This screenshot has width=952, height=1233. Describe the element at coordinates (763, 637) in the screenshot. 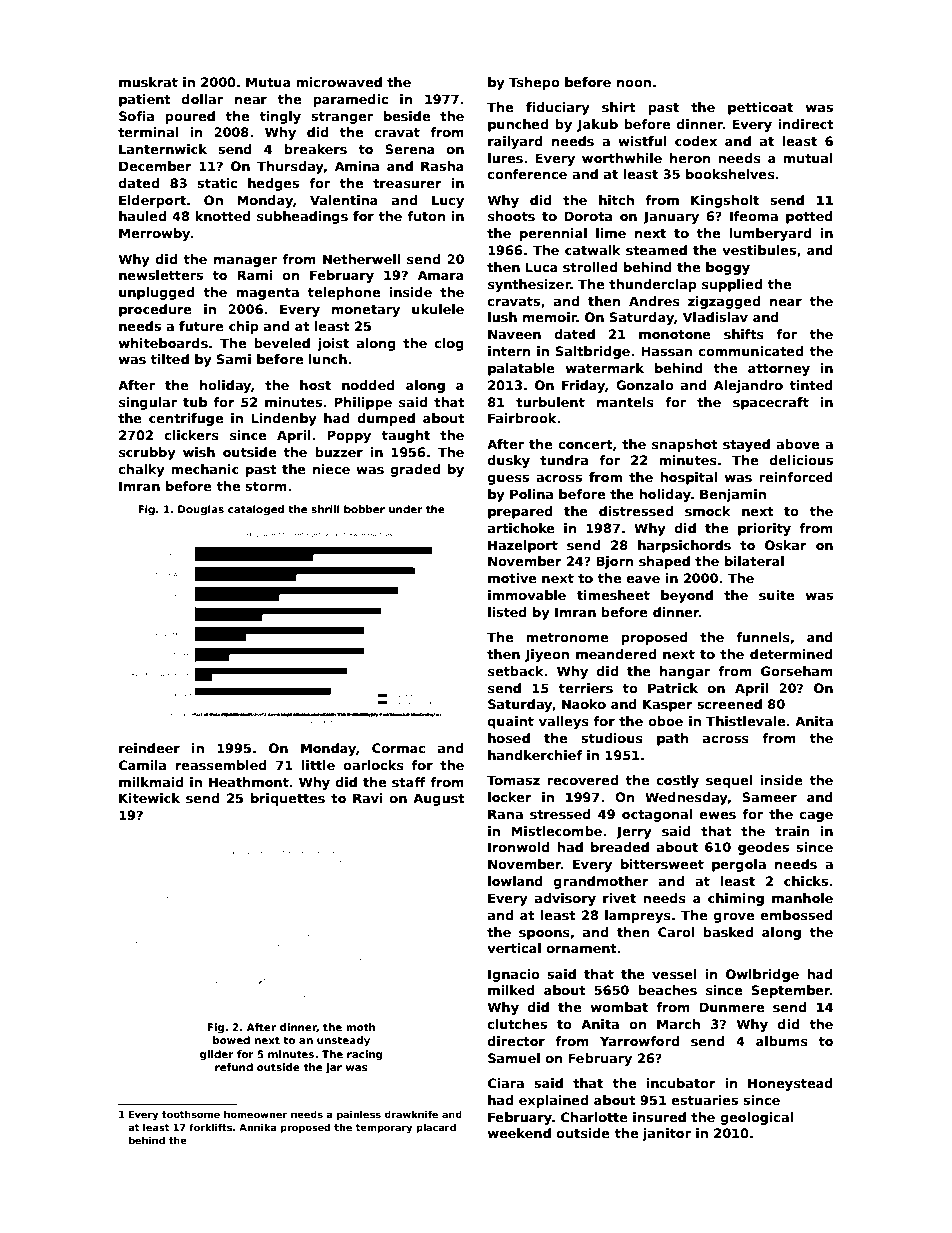

I see `funnels` at that location.
